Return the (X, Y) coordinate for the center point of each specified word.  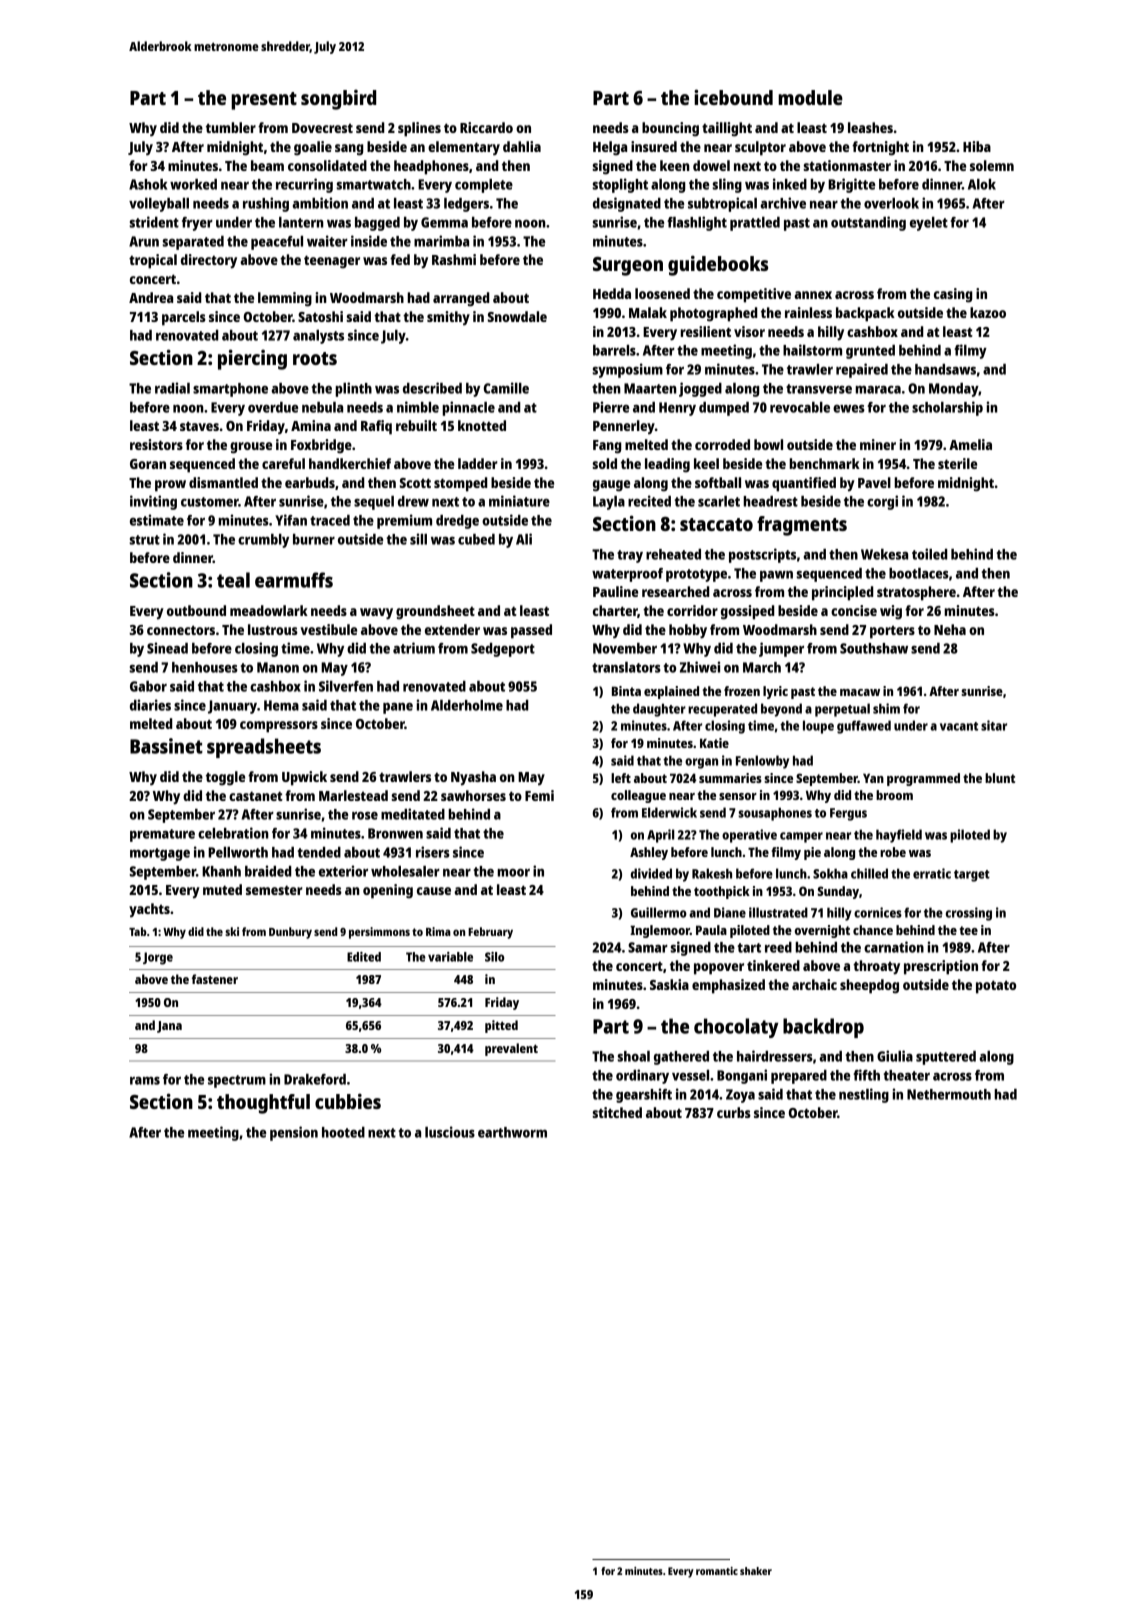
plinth (353, 389)
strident (154, 222)
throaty (876, 967)
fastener (215, 979)
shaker (756, 1571)
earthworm (512, 1132)
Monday (954, 390)
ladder (478, 463)
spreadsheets (264, 748)
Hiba (977, 146)
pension (294, 1133)
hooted (343, 1132)
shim (886, 708)
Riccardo (486, 127)
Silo (494, 957)
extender (452, 629)
